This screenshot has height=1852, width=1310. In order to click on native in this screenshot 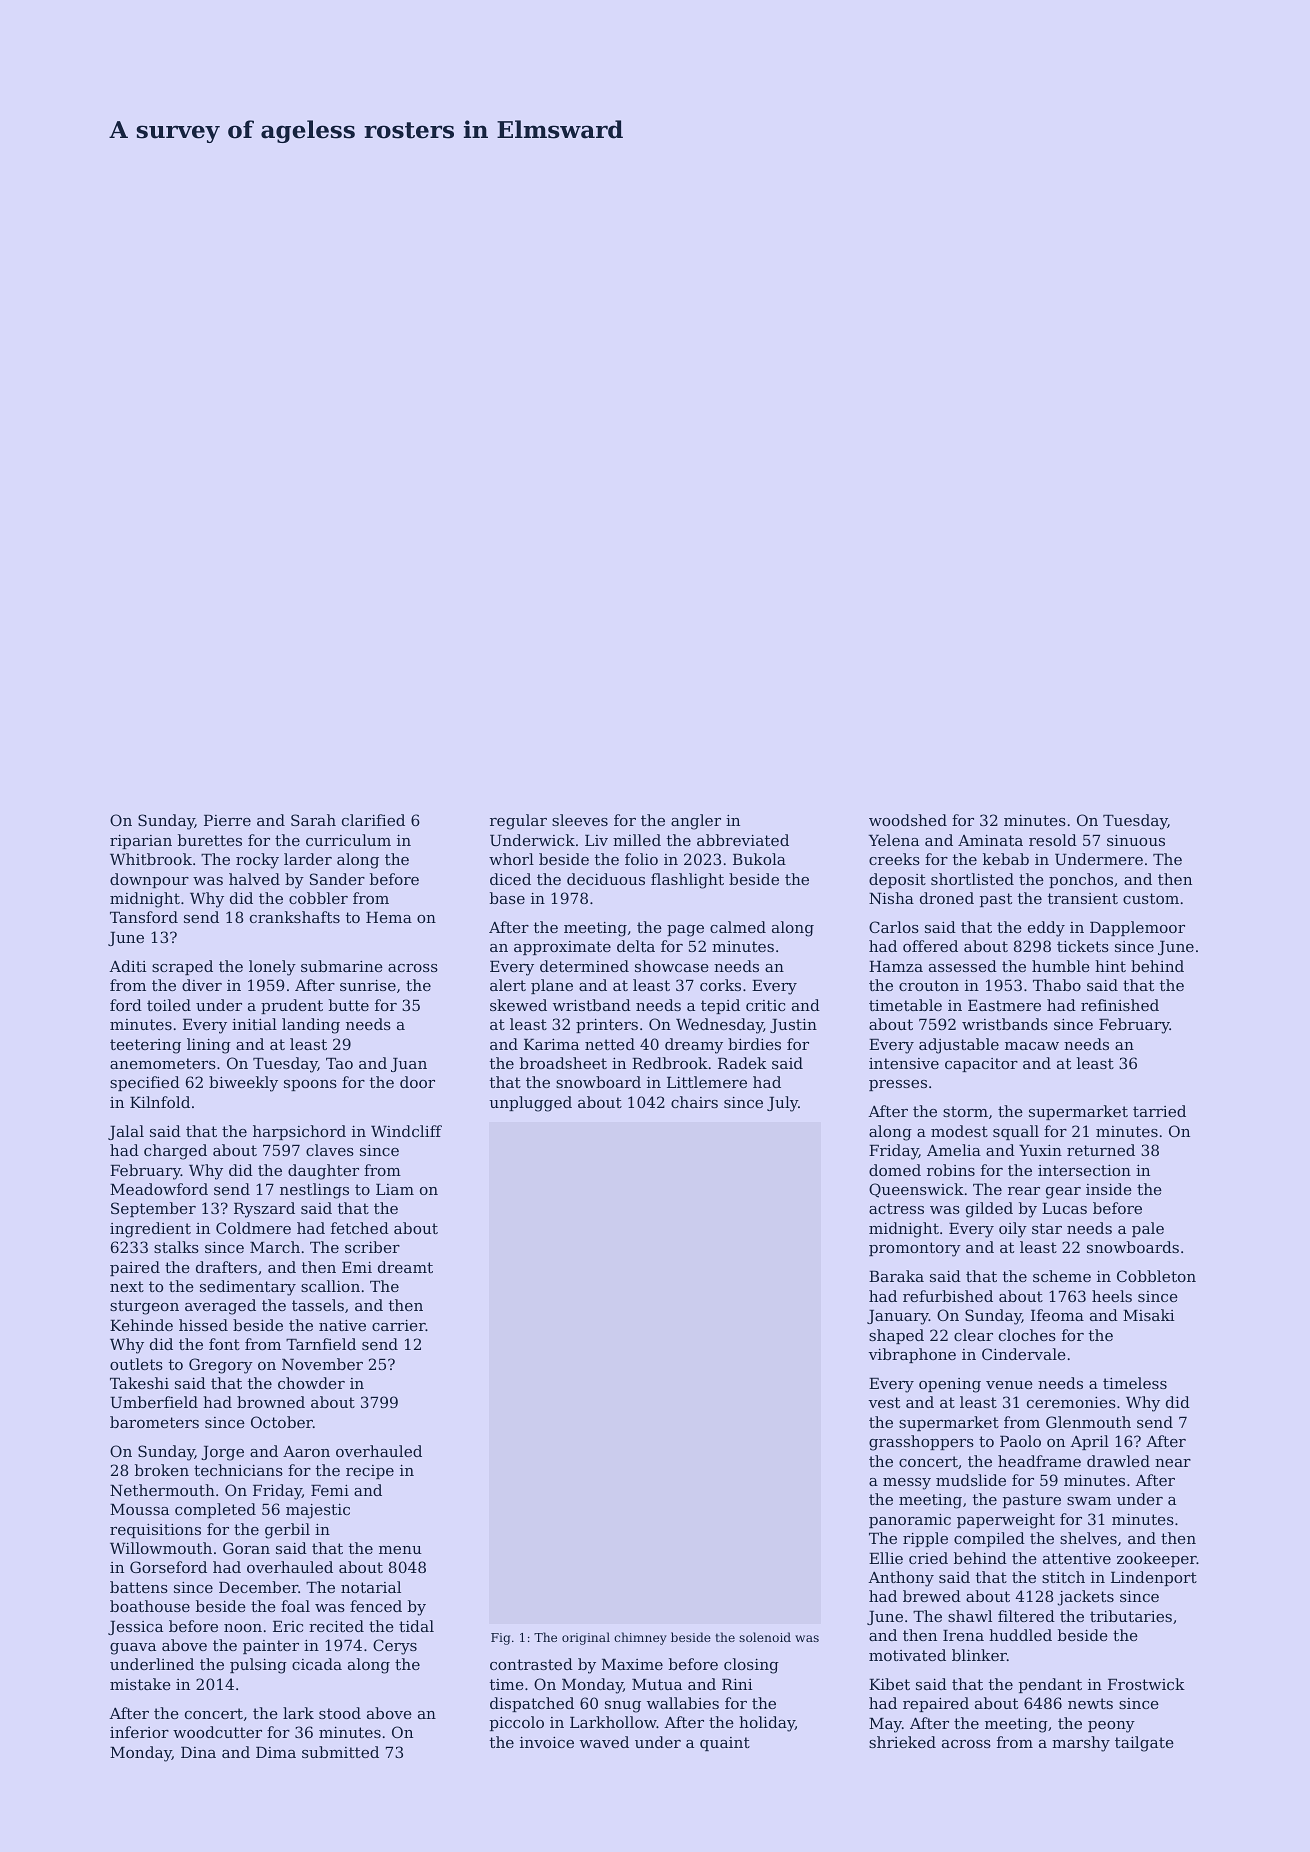, I will do `click(342, 1325)`.
